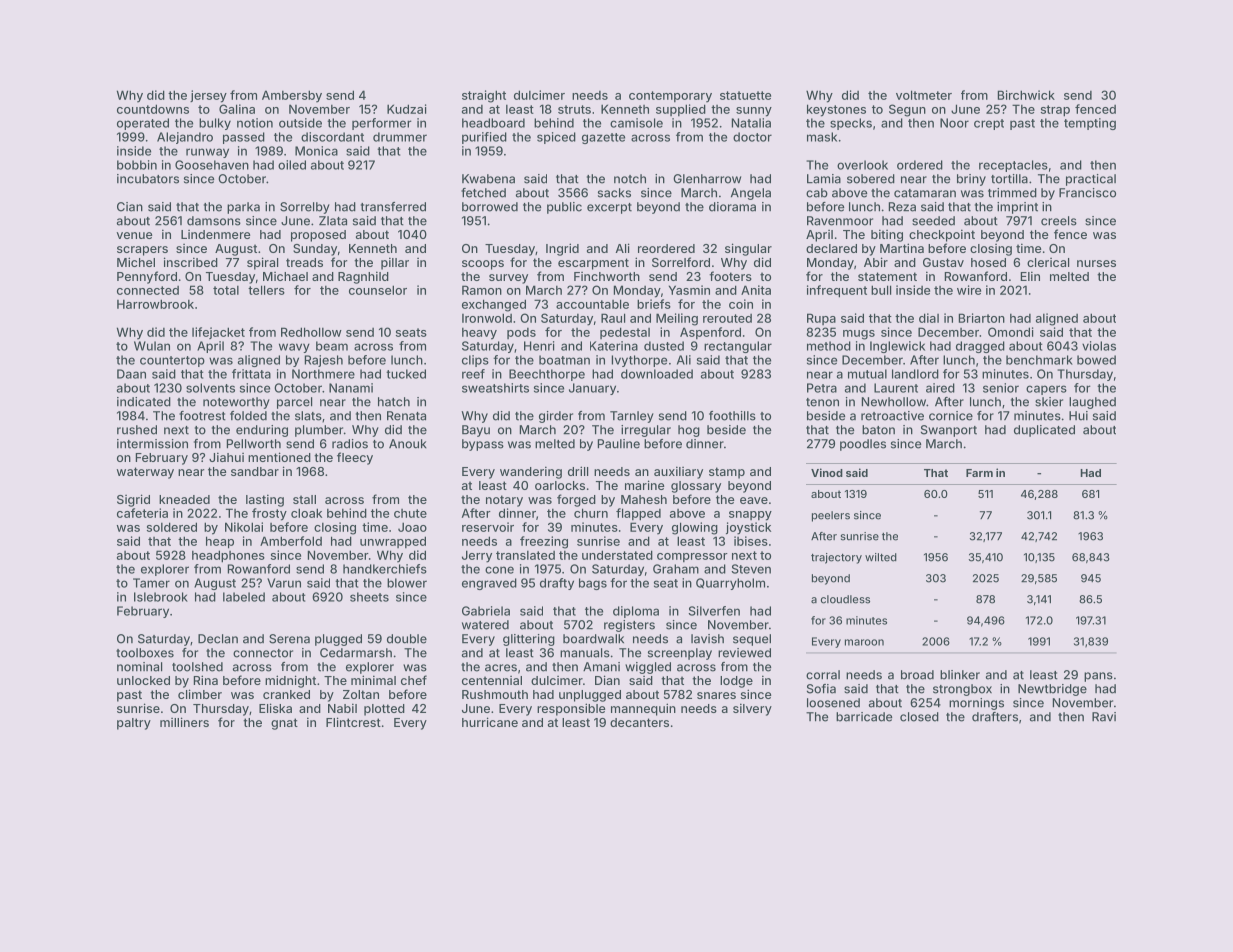 This page has width=1233, height=952. I want to click on foothills, so click(732, 416).
